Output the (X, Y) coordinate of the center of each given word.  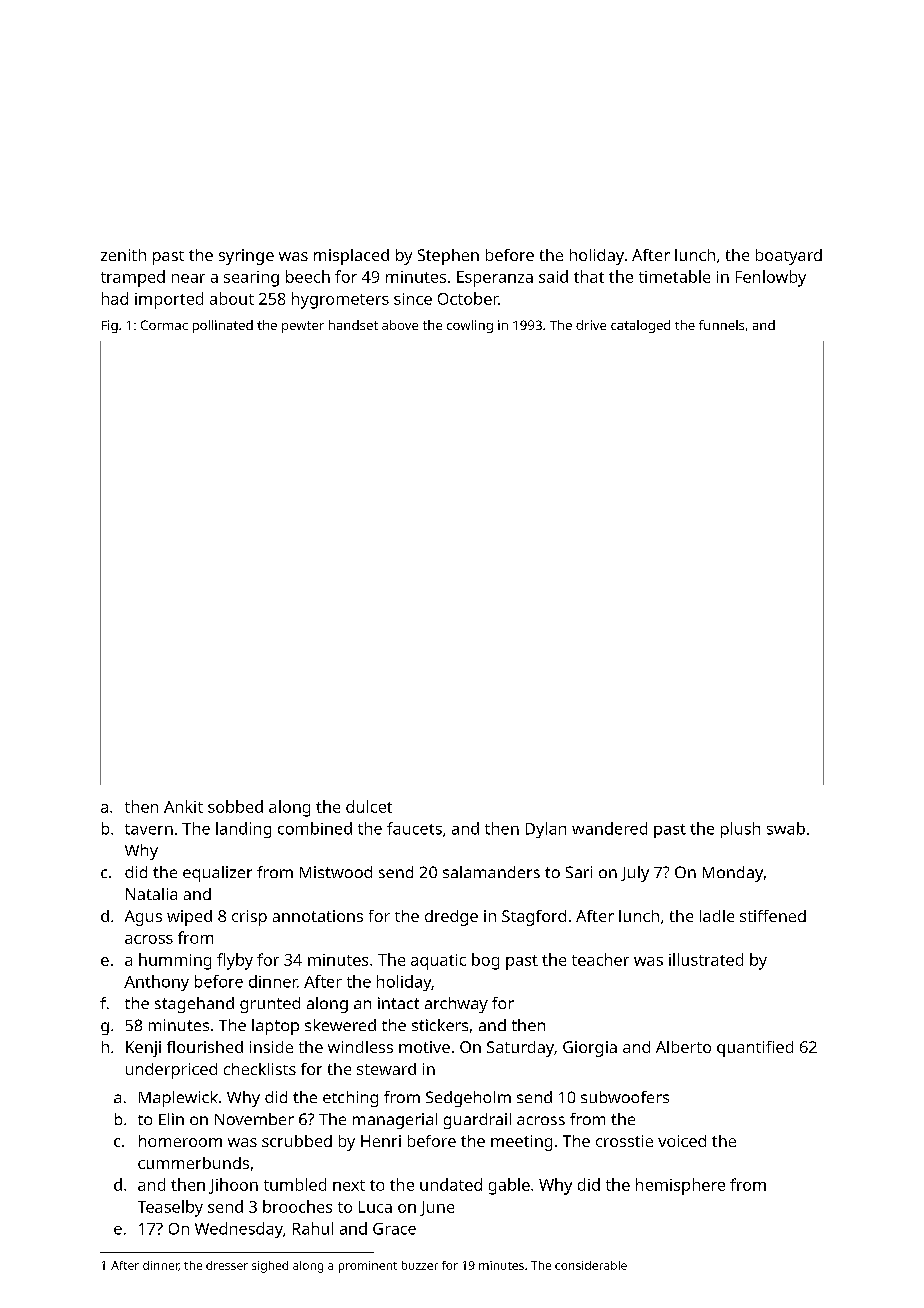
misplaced (351, 257)
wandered (609, 828)
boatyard (789, 257)
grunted (270, 1005)
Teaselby (170, 1208)
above (400, 325)
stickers (440, 1025)
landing (243, 830)
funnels (721, 325)
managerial (395, 1121)
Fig (110, 326)
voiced (682, 1141)
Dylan (546, 830)
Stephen (448, 257)
